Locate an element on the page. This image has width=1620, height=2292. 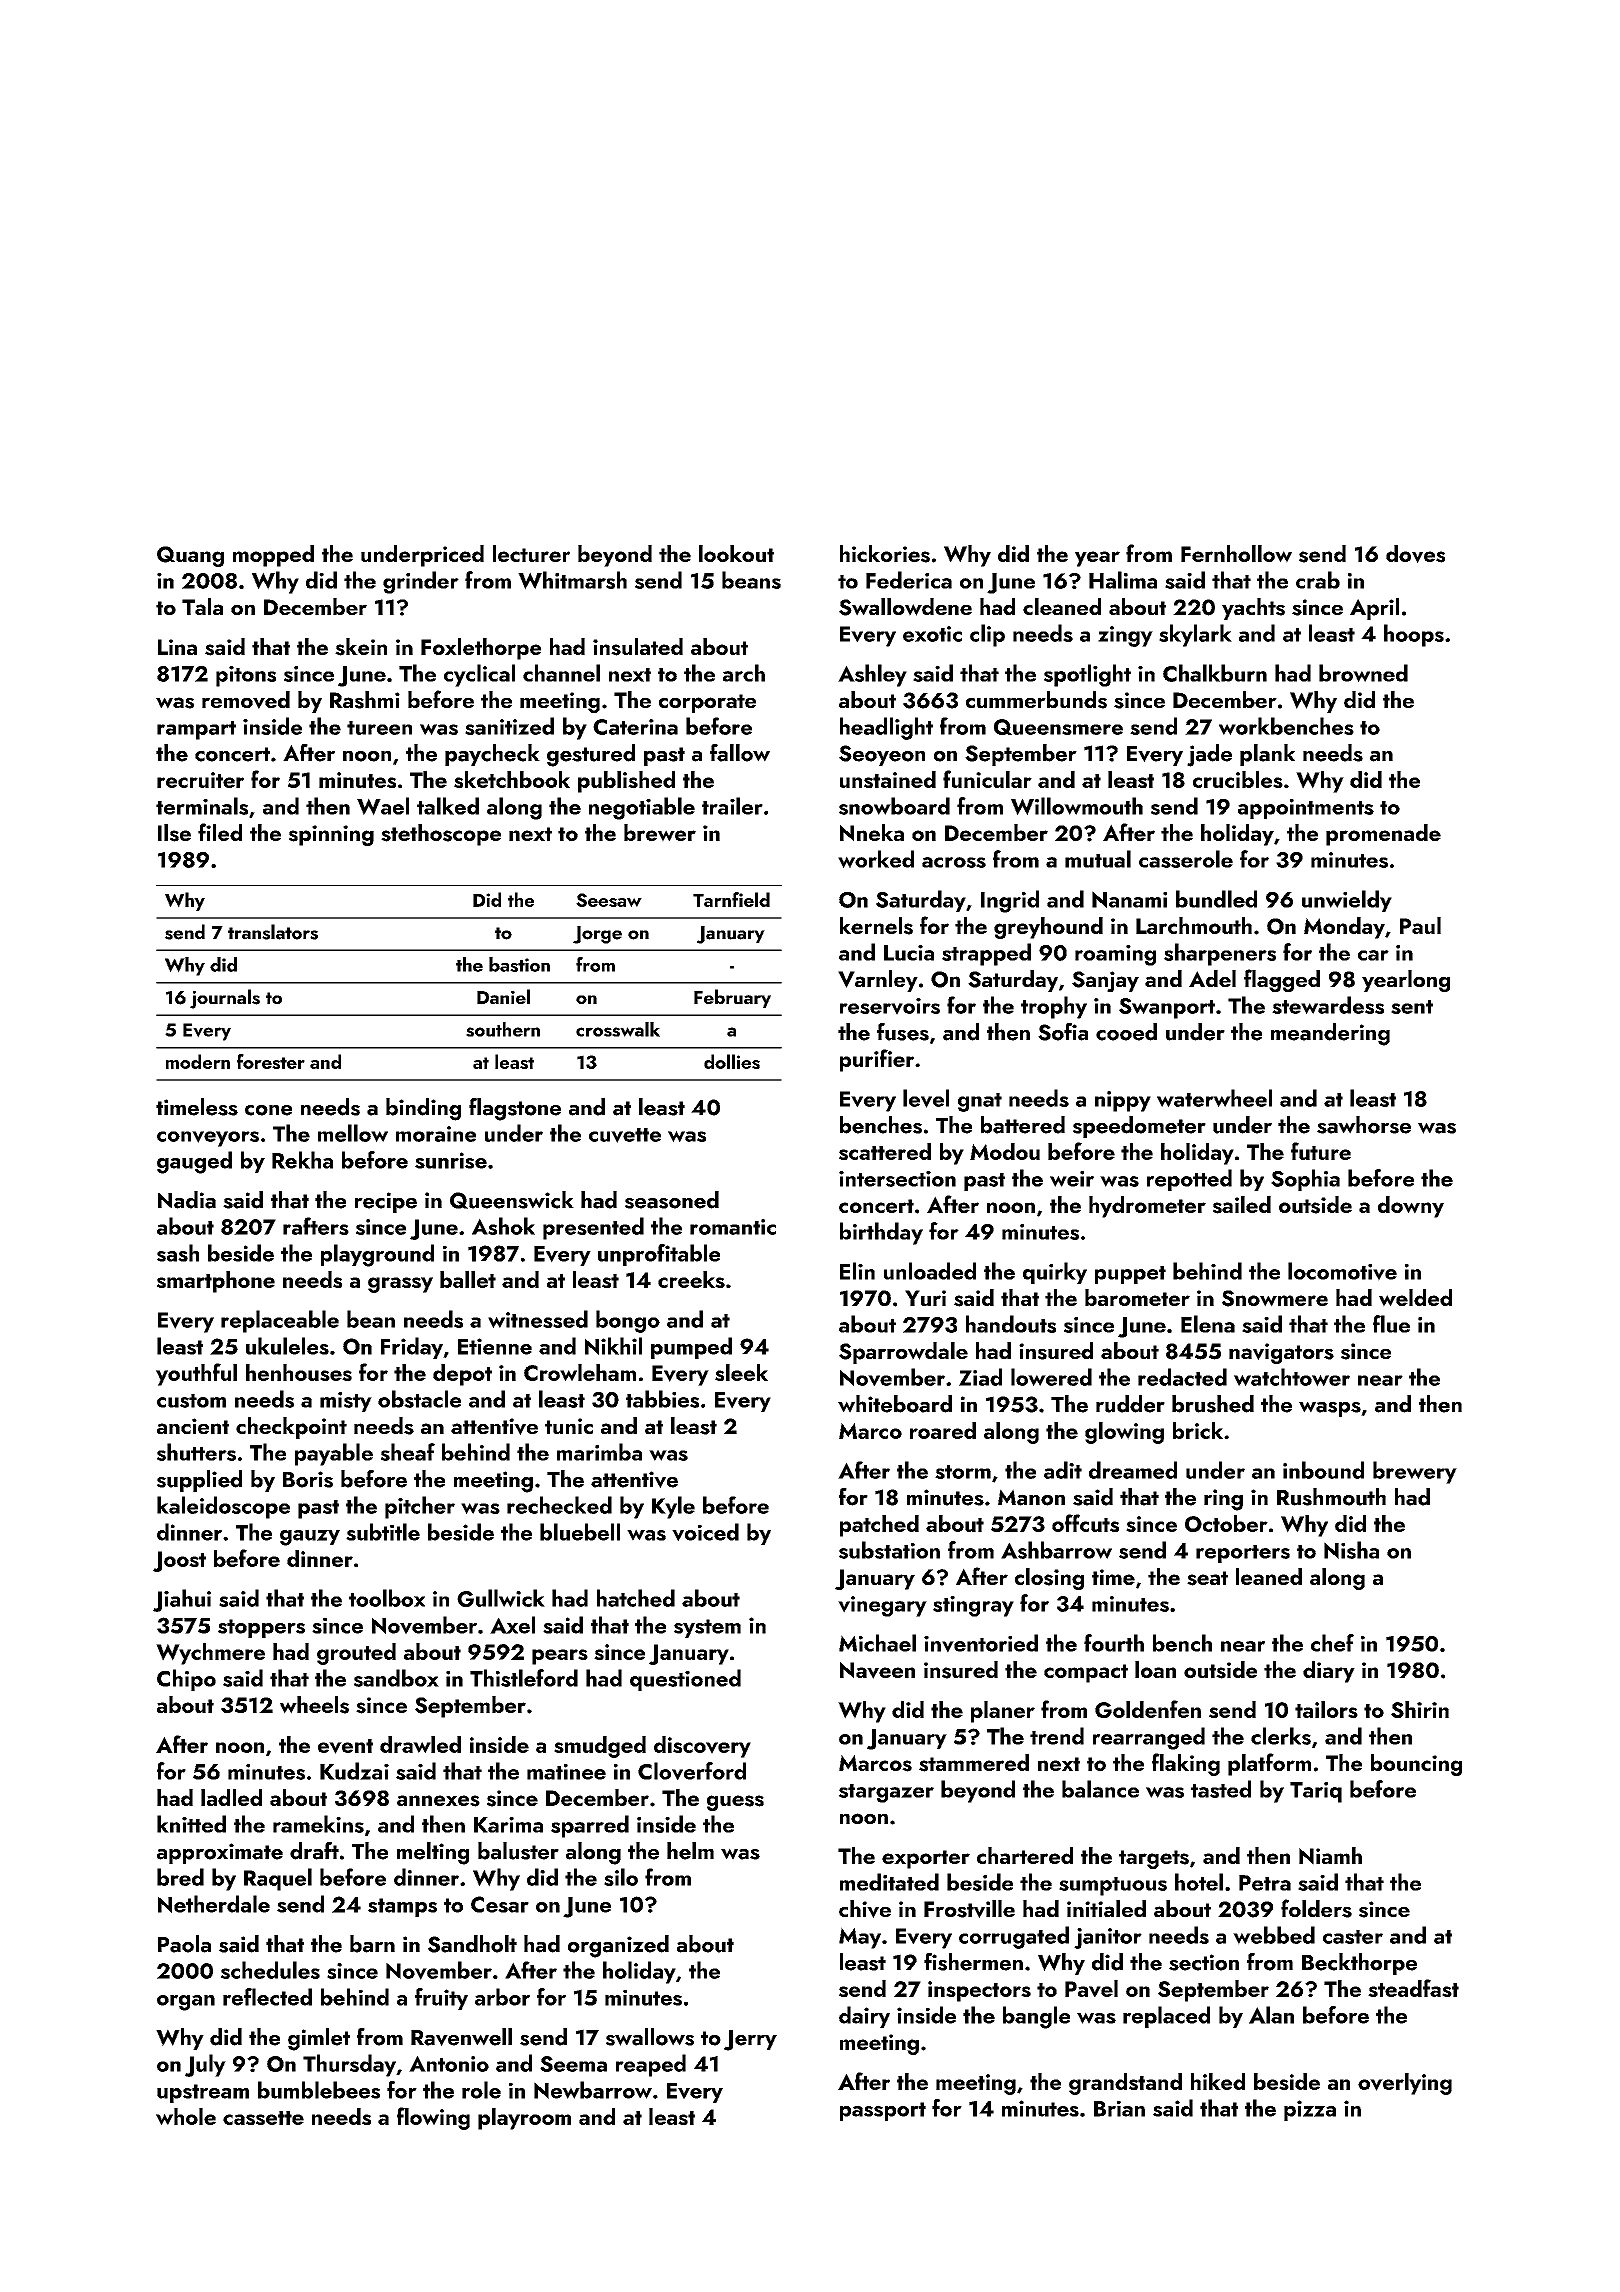
exotic is located at coordinates (932, 634).
